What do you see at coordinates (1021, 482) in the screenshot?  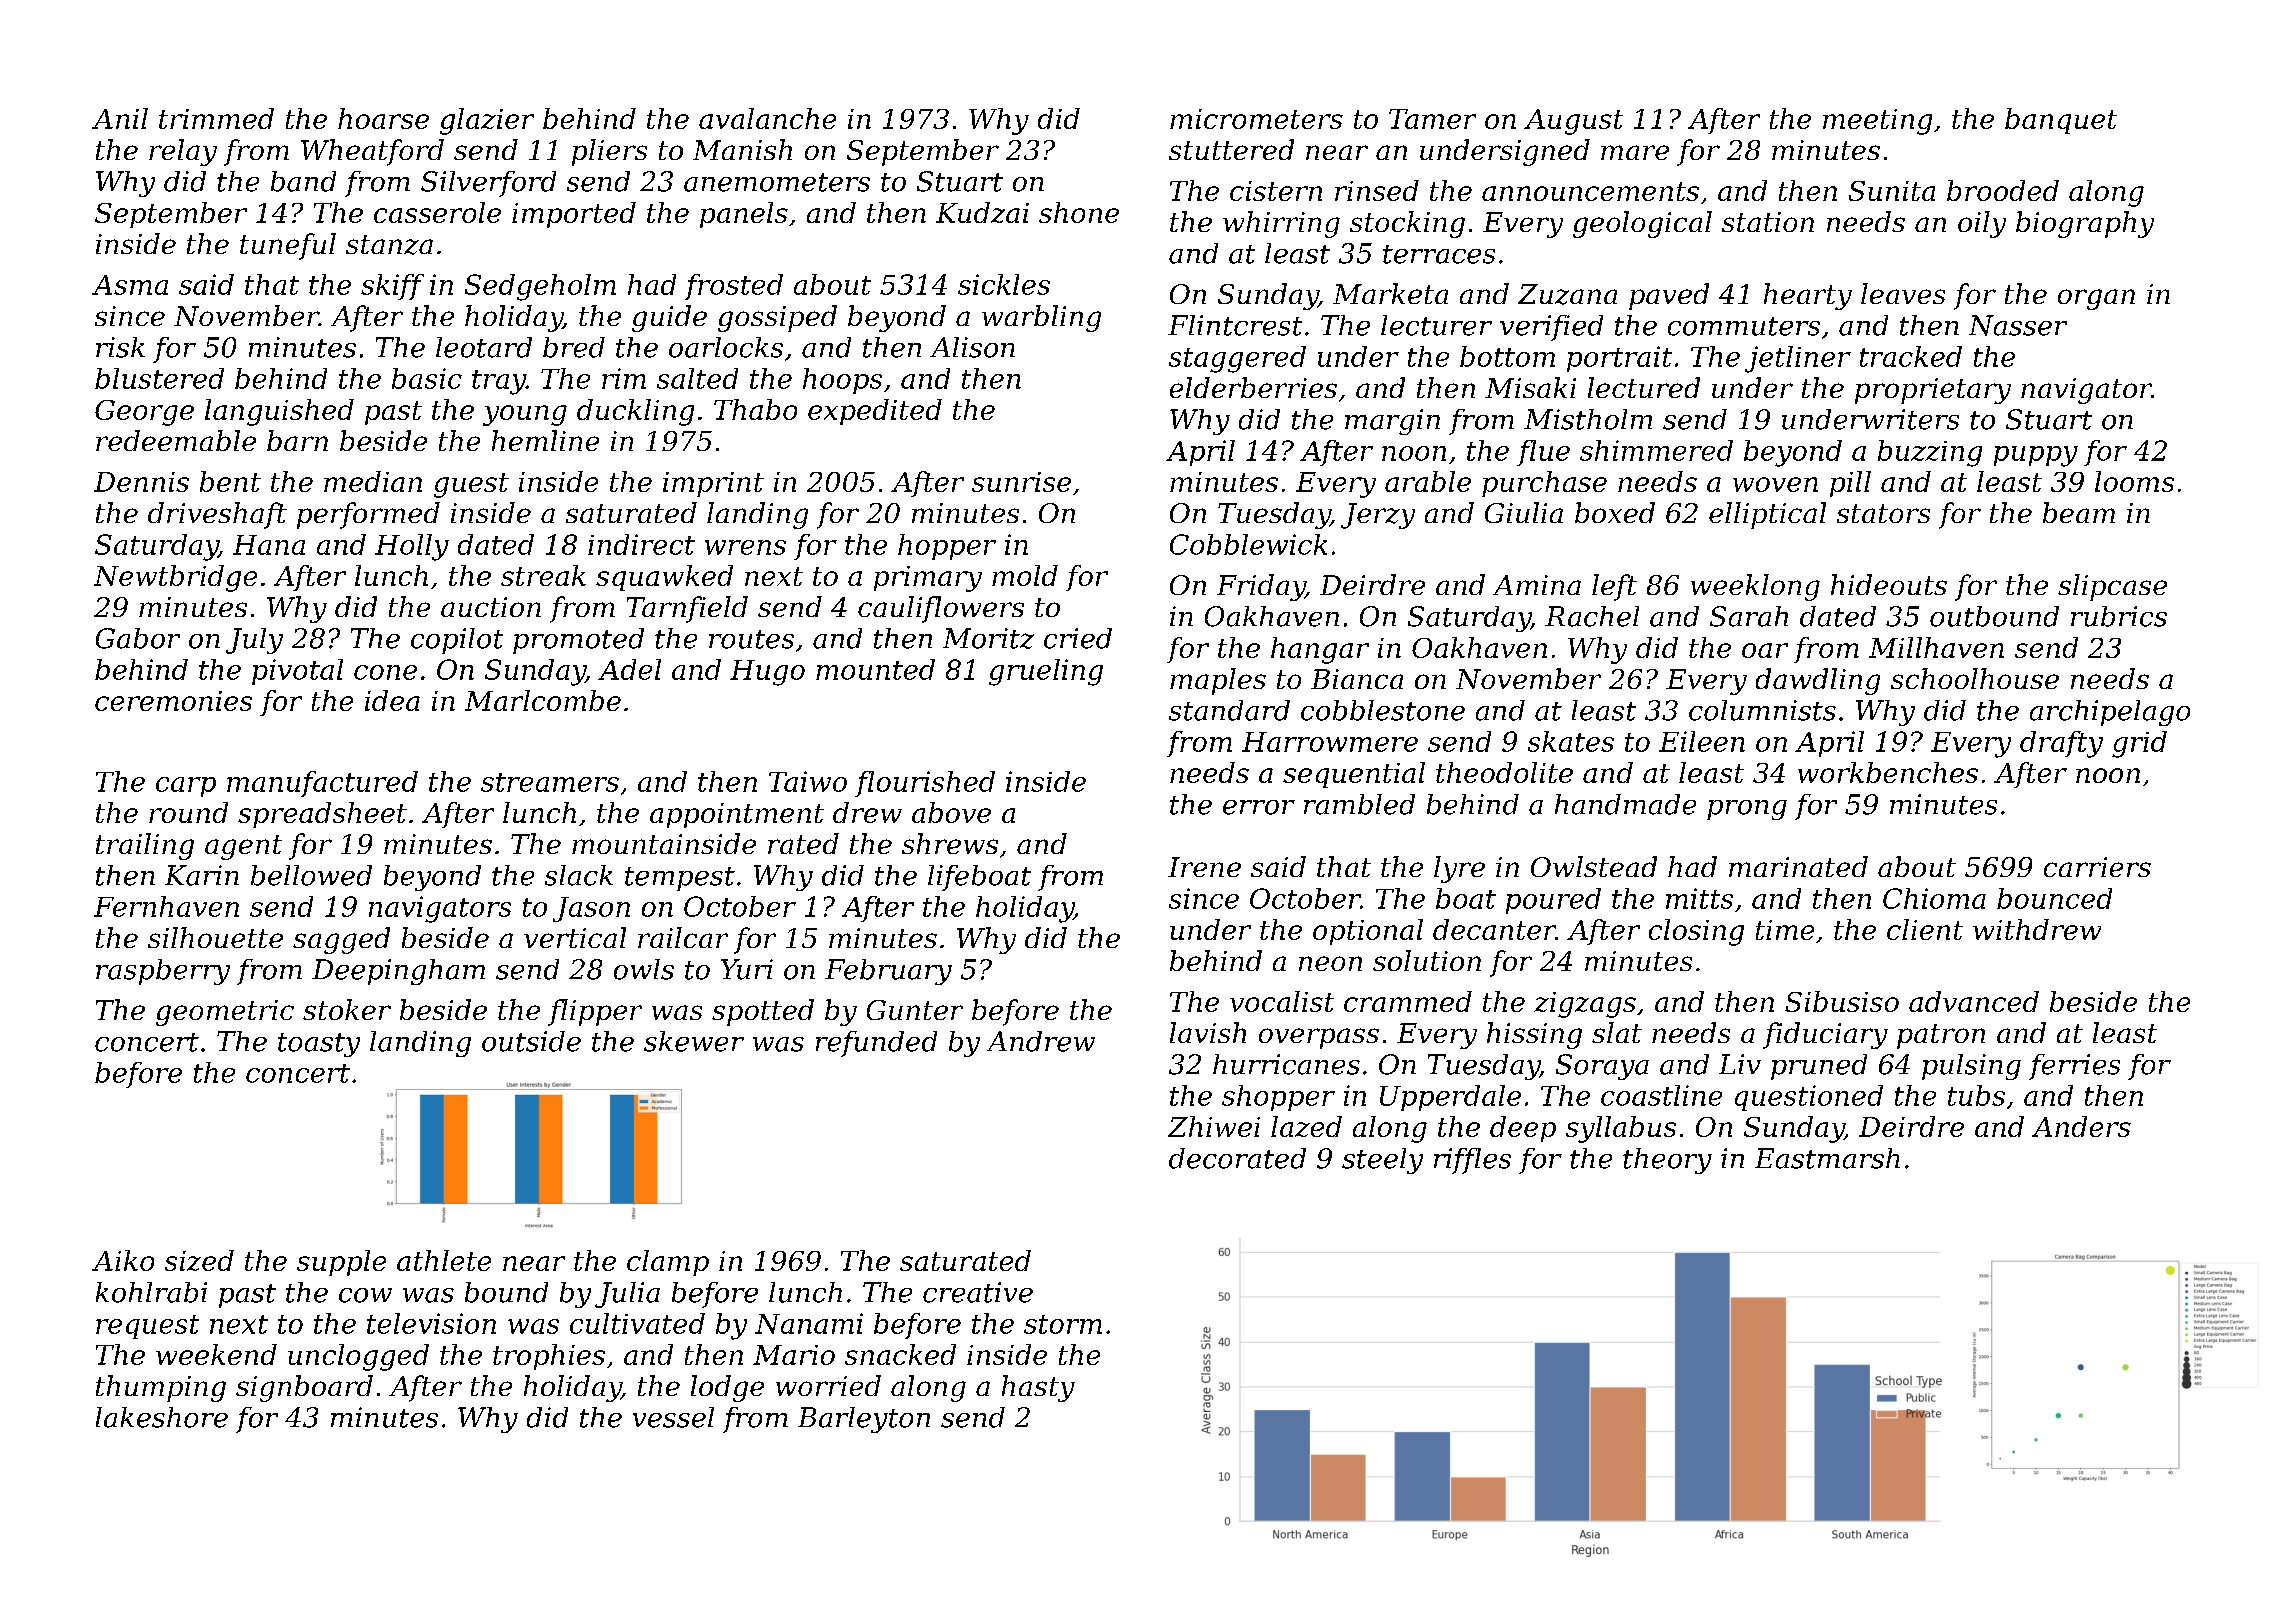 I see `sunrise` at bounding box center [1021, 482].
